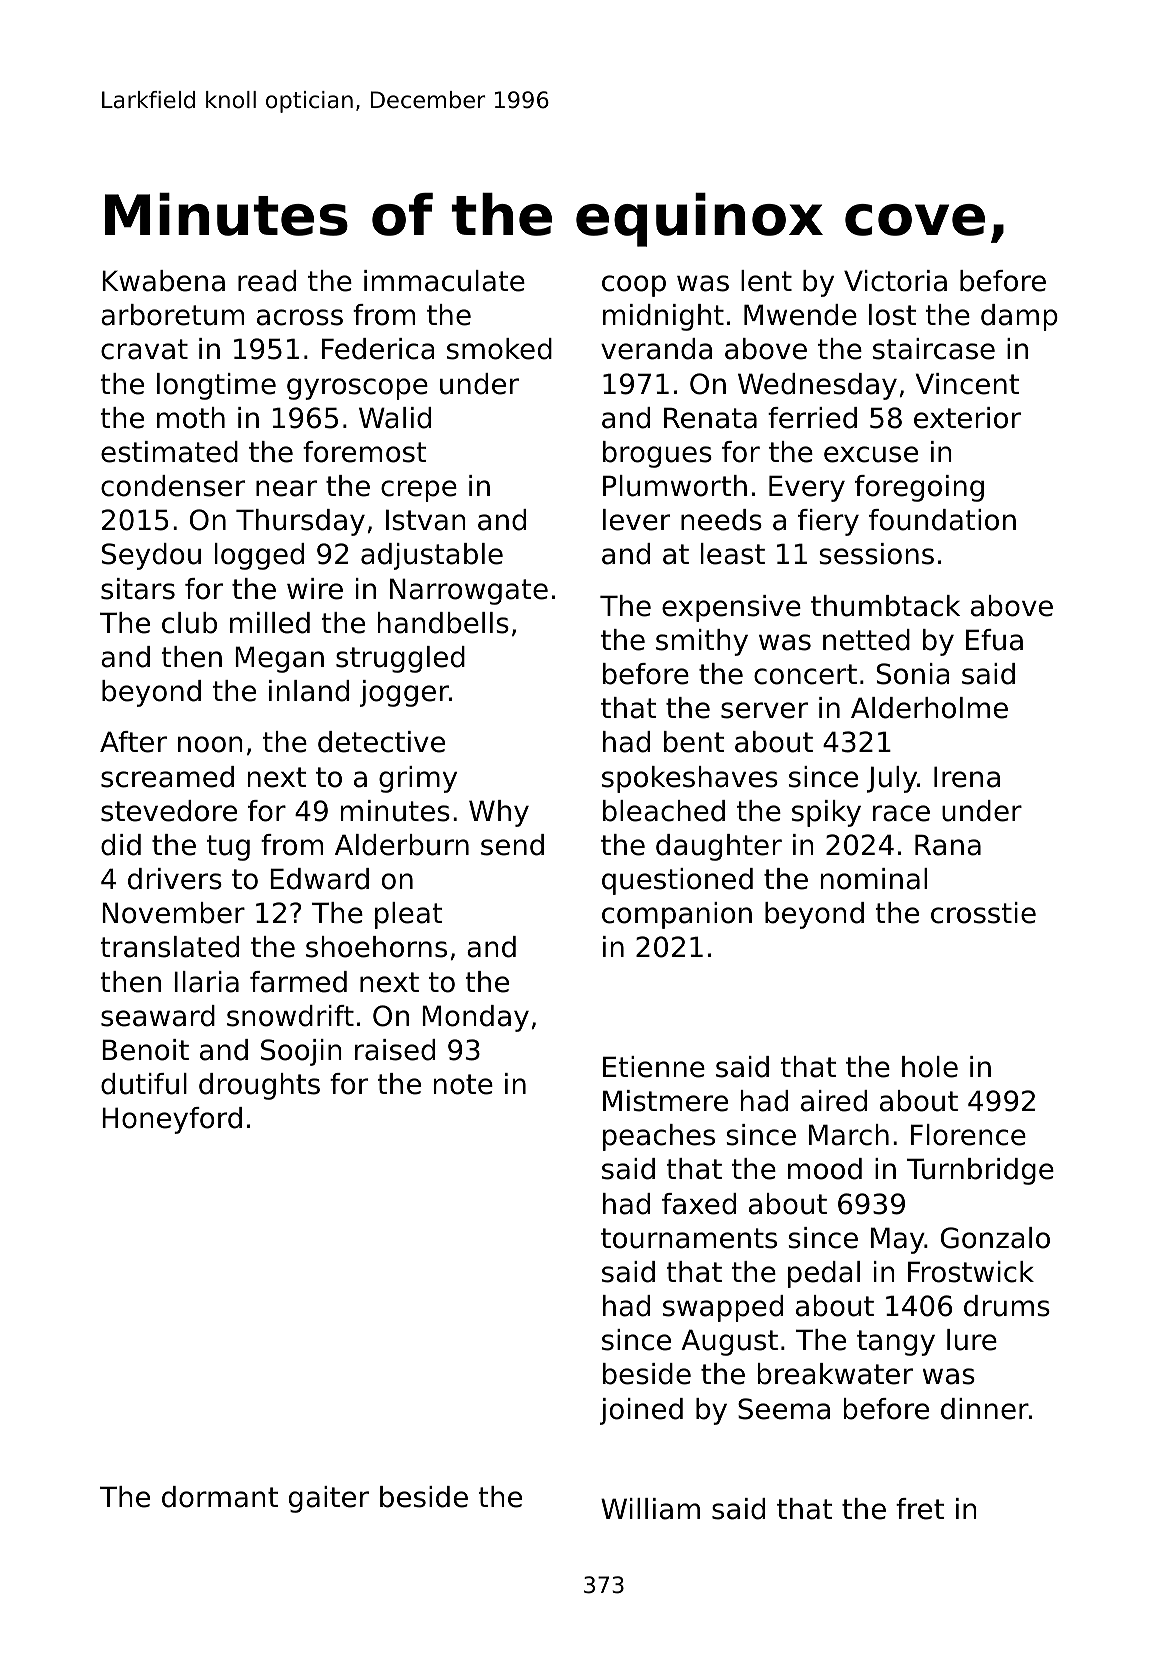 This document has width=1165, height=1654. I want to click on hole, so click(930, 1067).
